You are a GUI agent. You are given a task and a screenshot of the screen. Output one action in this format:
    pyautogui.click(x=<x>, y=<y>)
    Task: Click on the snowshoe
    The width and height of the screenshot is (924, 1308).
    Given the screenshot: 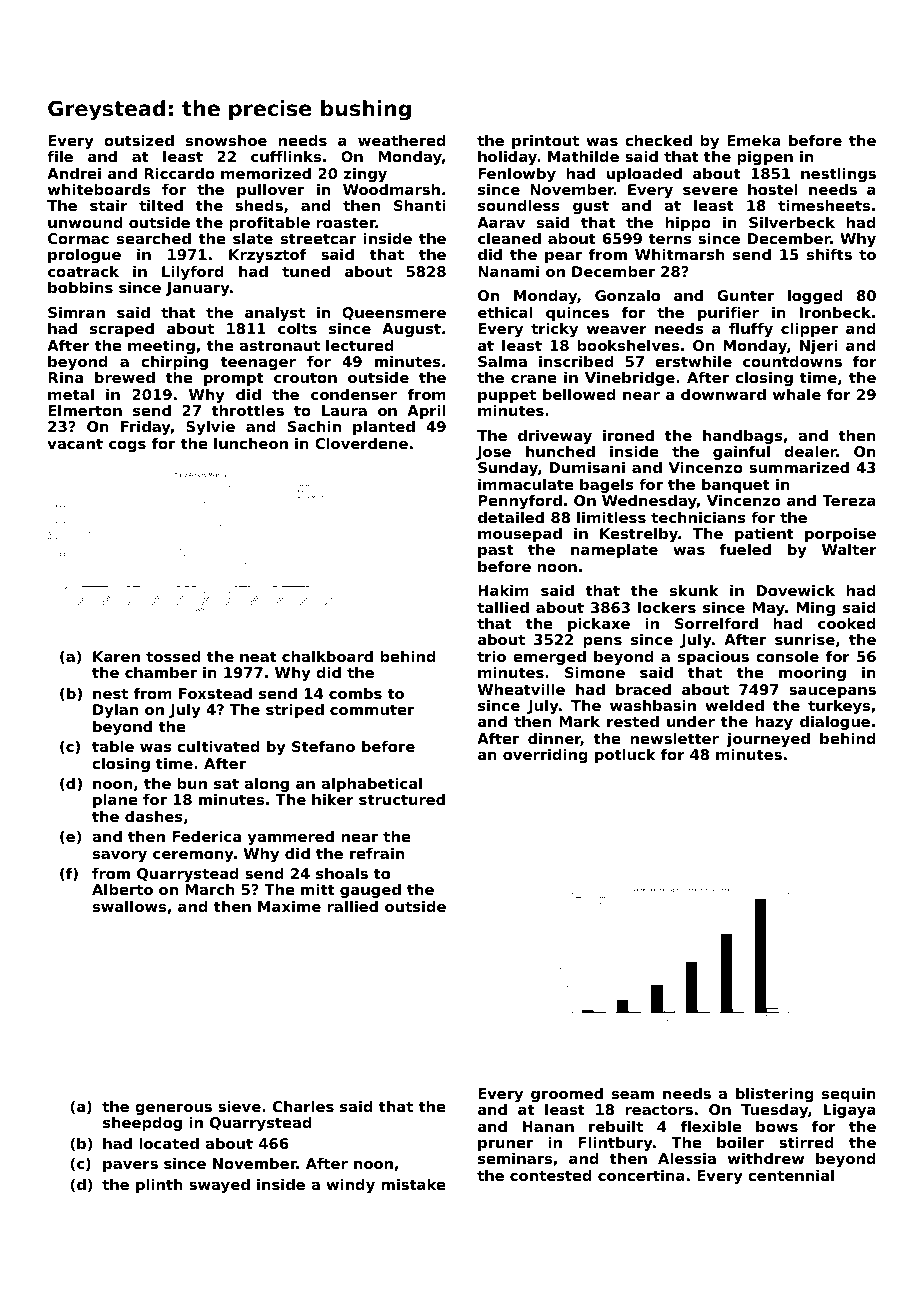 What is the action you would take?
    pyautogui.click(x=226, y=140)
